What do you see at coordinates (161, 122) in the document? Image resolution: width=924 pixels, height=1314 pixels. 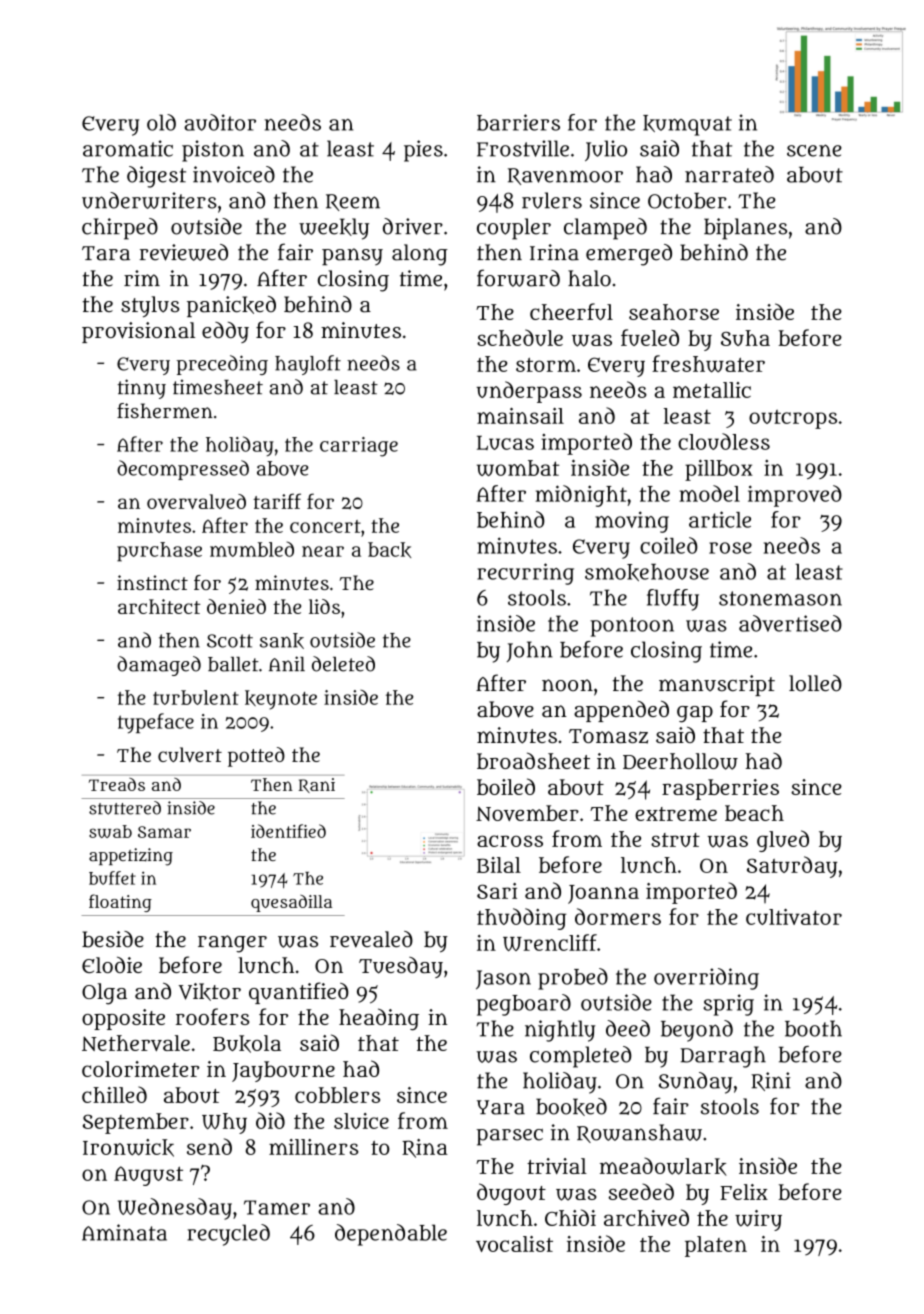 I see `old` at bounding box center [161, 122].
